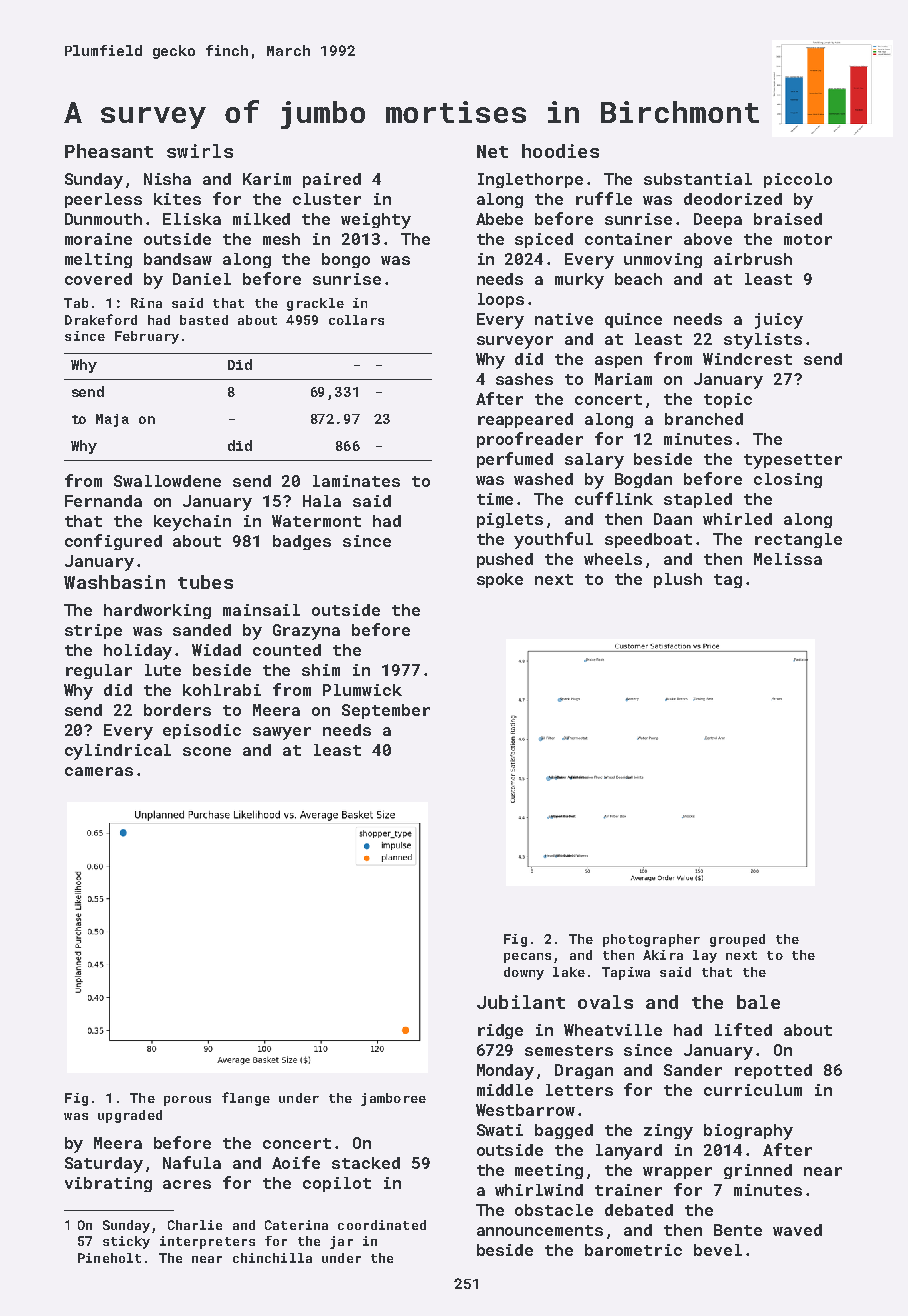 This image has height=1316, width=908. What do you see at coordinates (126, 1242) in the image?
I see `sticky` at bounding box center [126, 1242].
